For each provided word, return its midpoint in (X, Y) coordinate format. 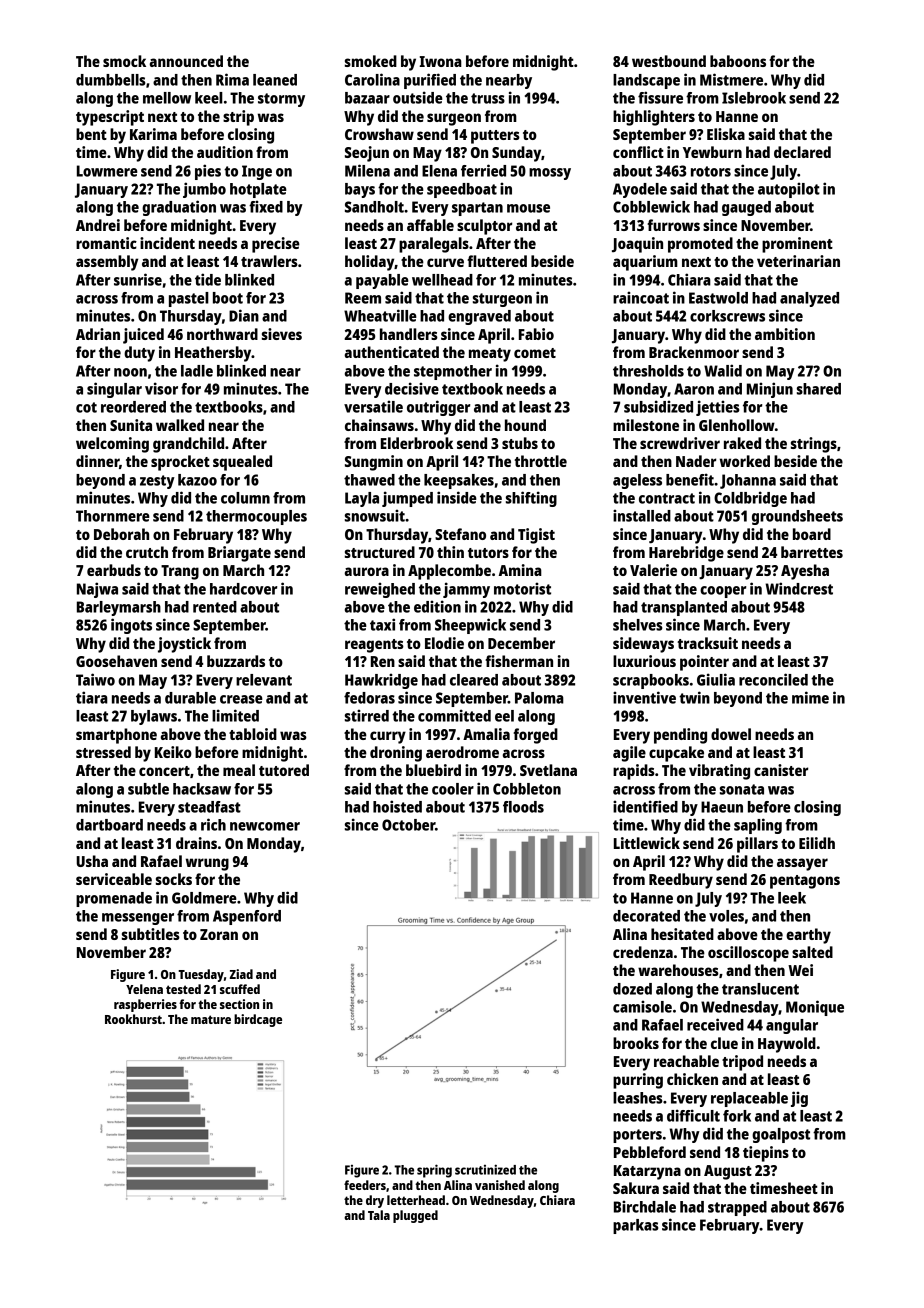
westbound (669, 61)
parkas (635, 1226)
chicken (692, 1079)
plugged (415, 1216)
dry (375, 1201)
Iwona (440, 61)
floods (523, 807)
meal (239, 770)
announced (186, 61)
